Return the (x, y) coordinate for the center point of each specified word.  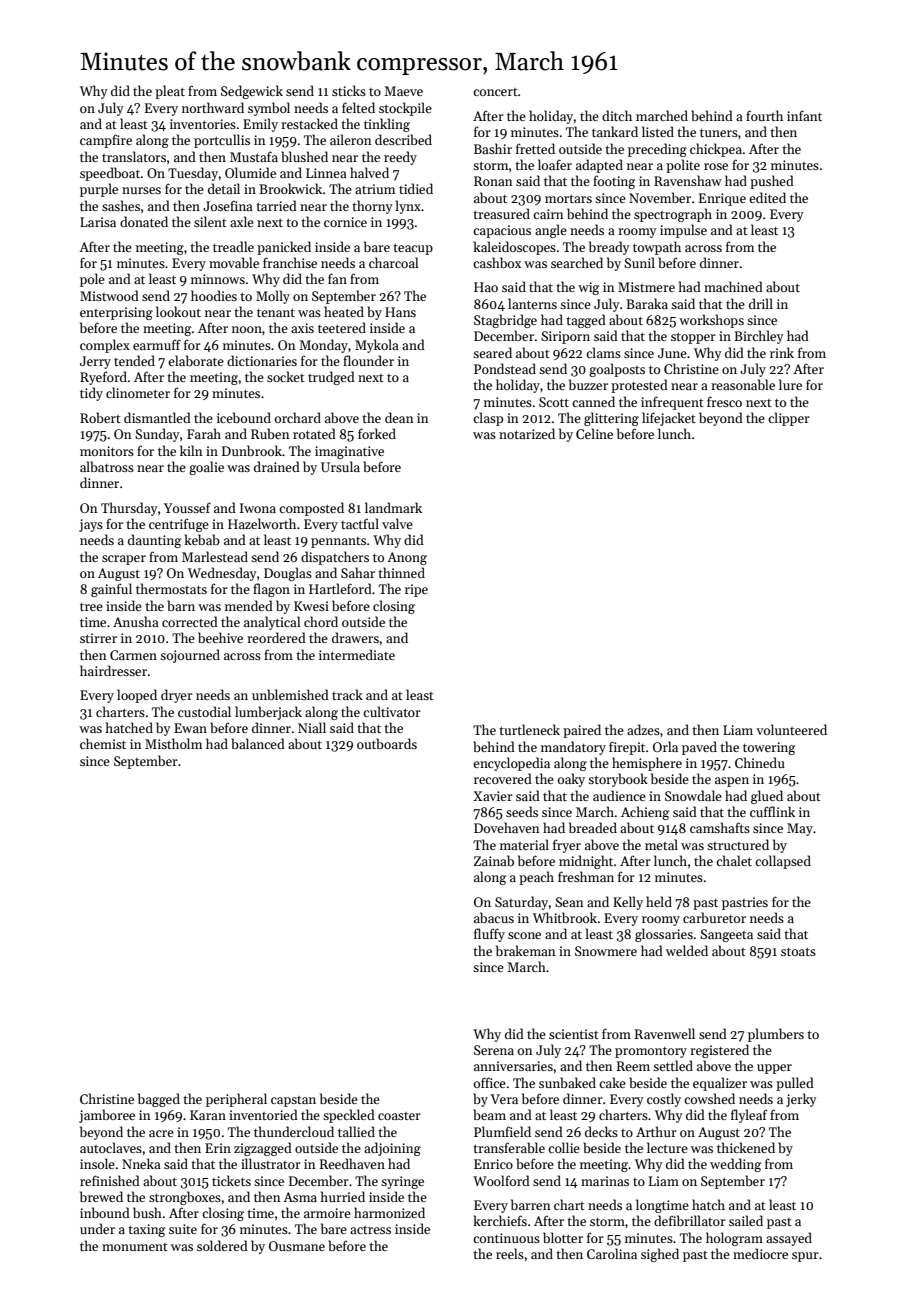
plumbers (776, 1035)
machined (733, 286)
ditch (617, 115)
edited (767, 197)
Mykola (377, 346)
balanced (258, 743)
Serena (494, 1050)
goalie (206, 468)
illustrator (271, 1163)
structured (738, 844)
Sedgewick (252, 92)
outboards (387, 743)
